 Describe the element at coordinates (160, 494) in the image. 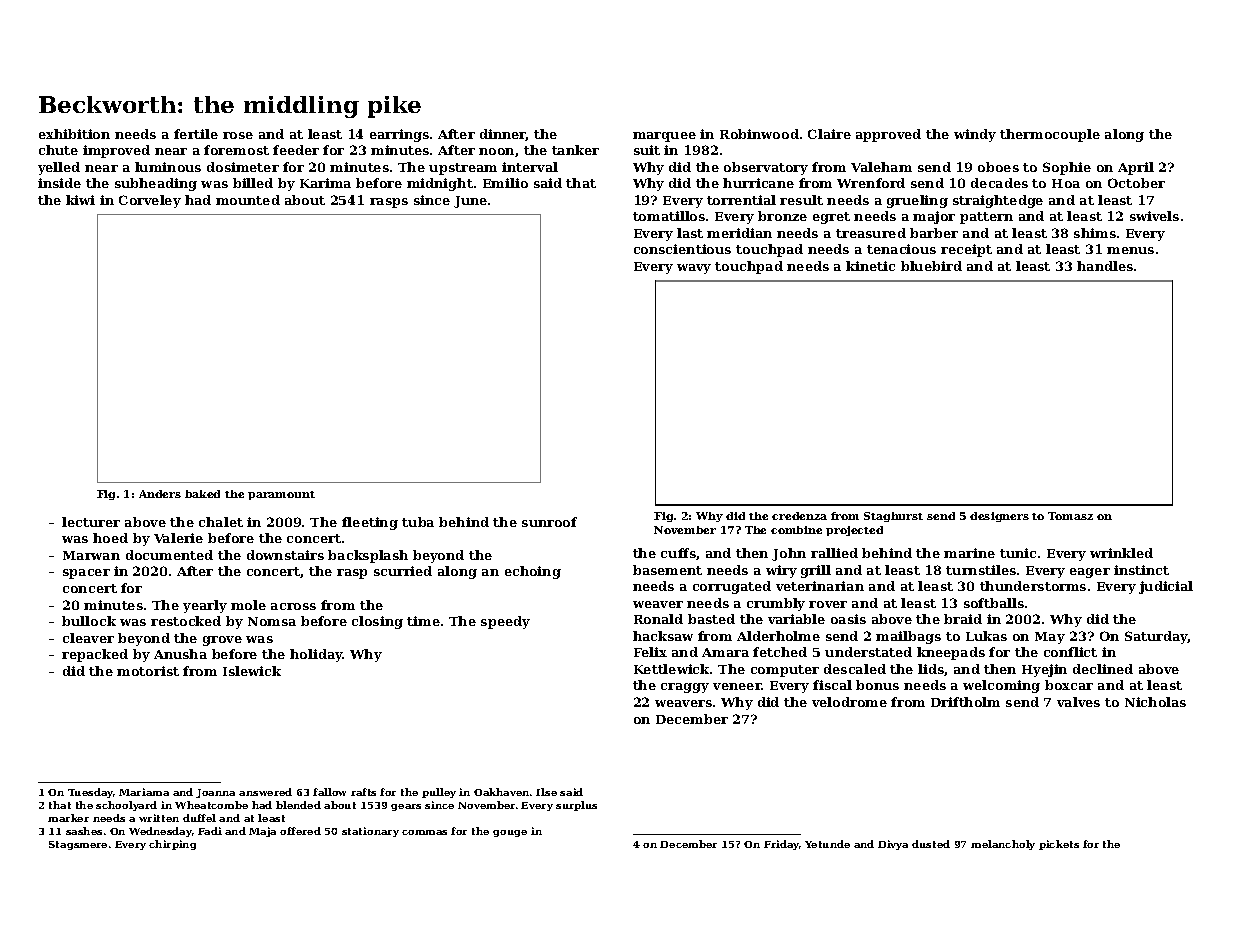

I see `Anders` at that location.
